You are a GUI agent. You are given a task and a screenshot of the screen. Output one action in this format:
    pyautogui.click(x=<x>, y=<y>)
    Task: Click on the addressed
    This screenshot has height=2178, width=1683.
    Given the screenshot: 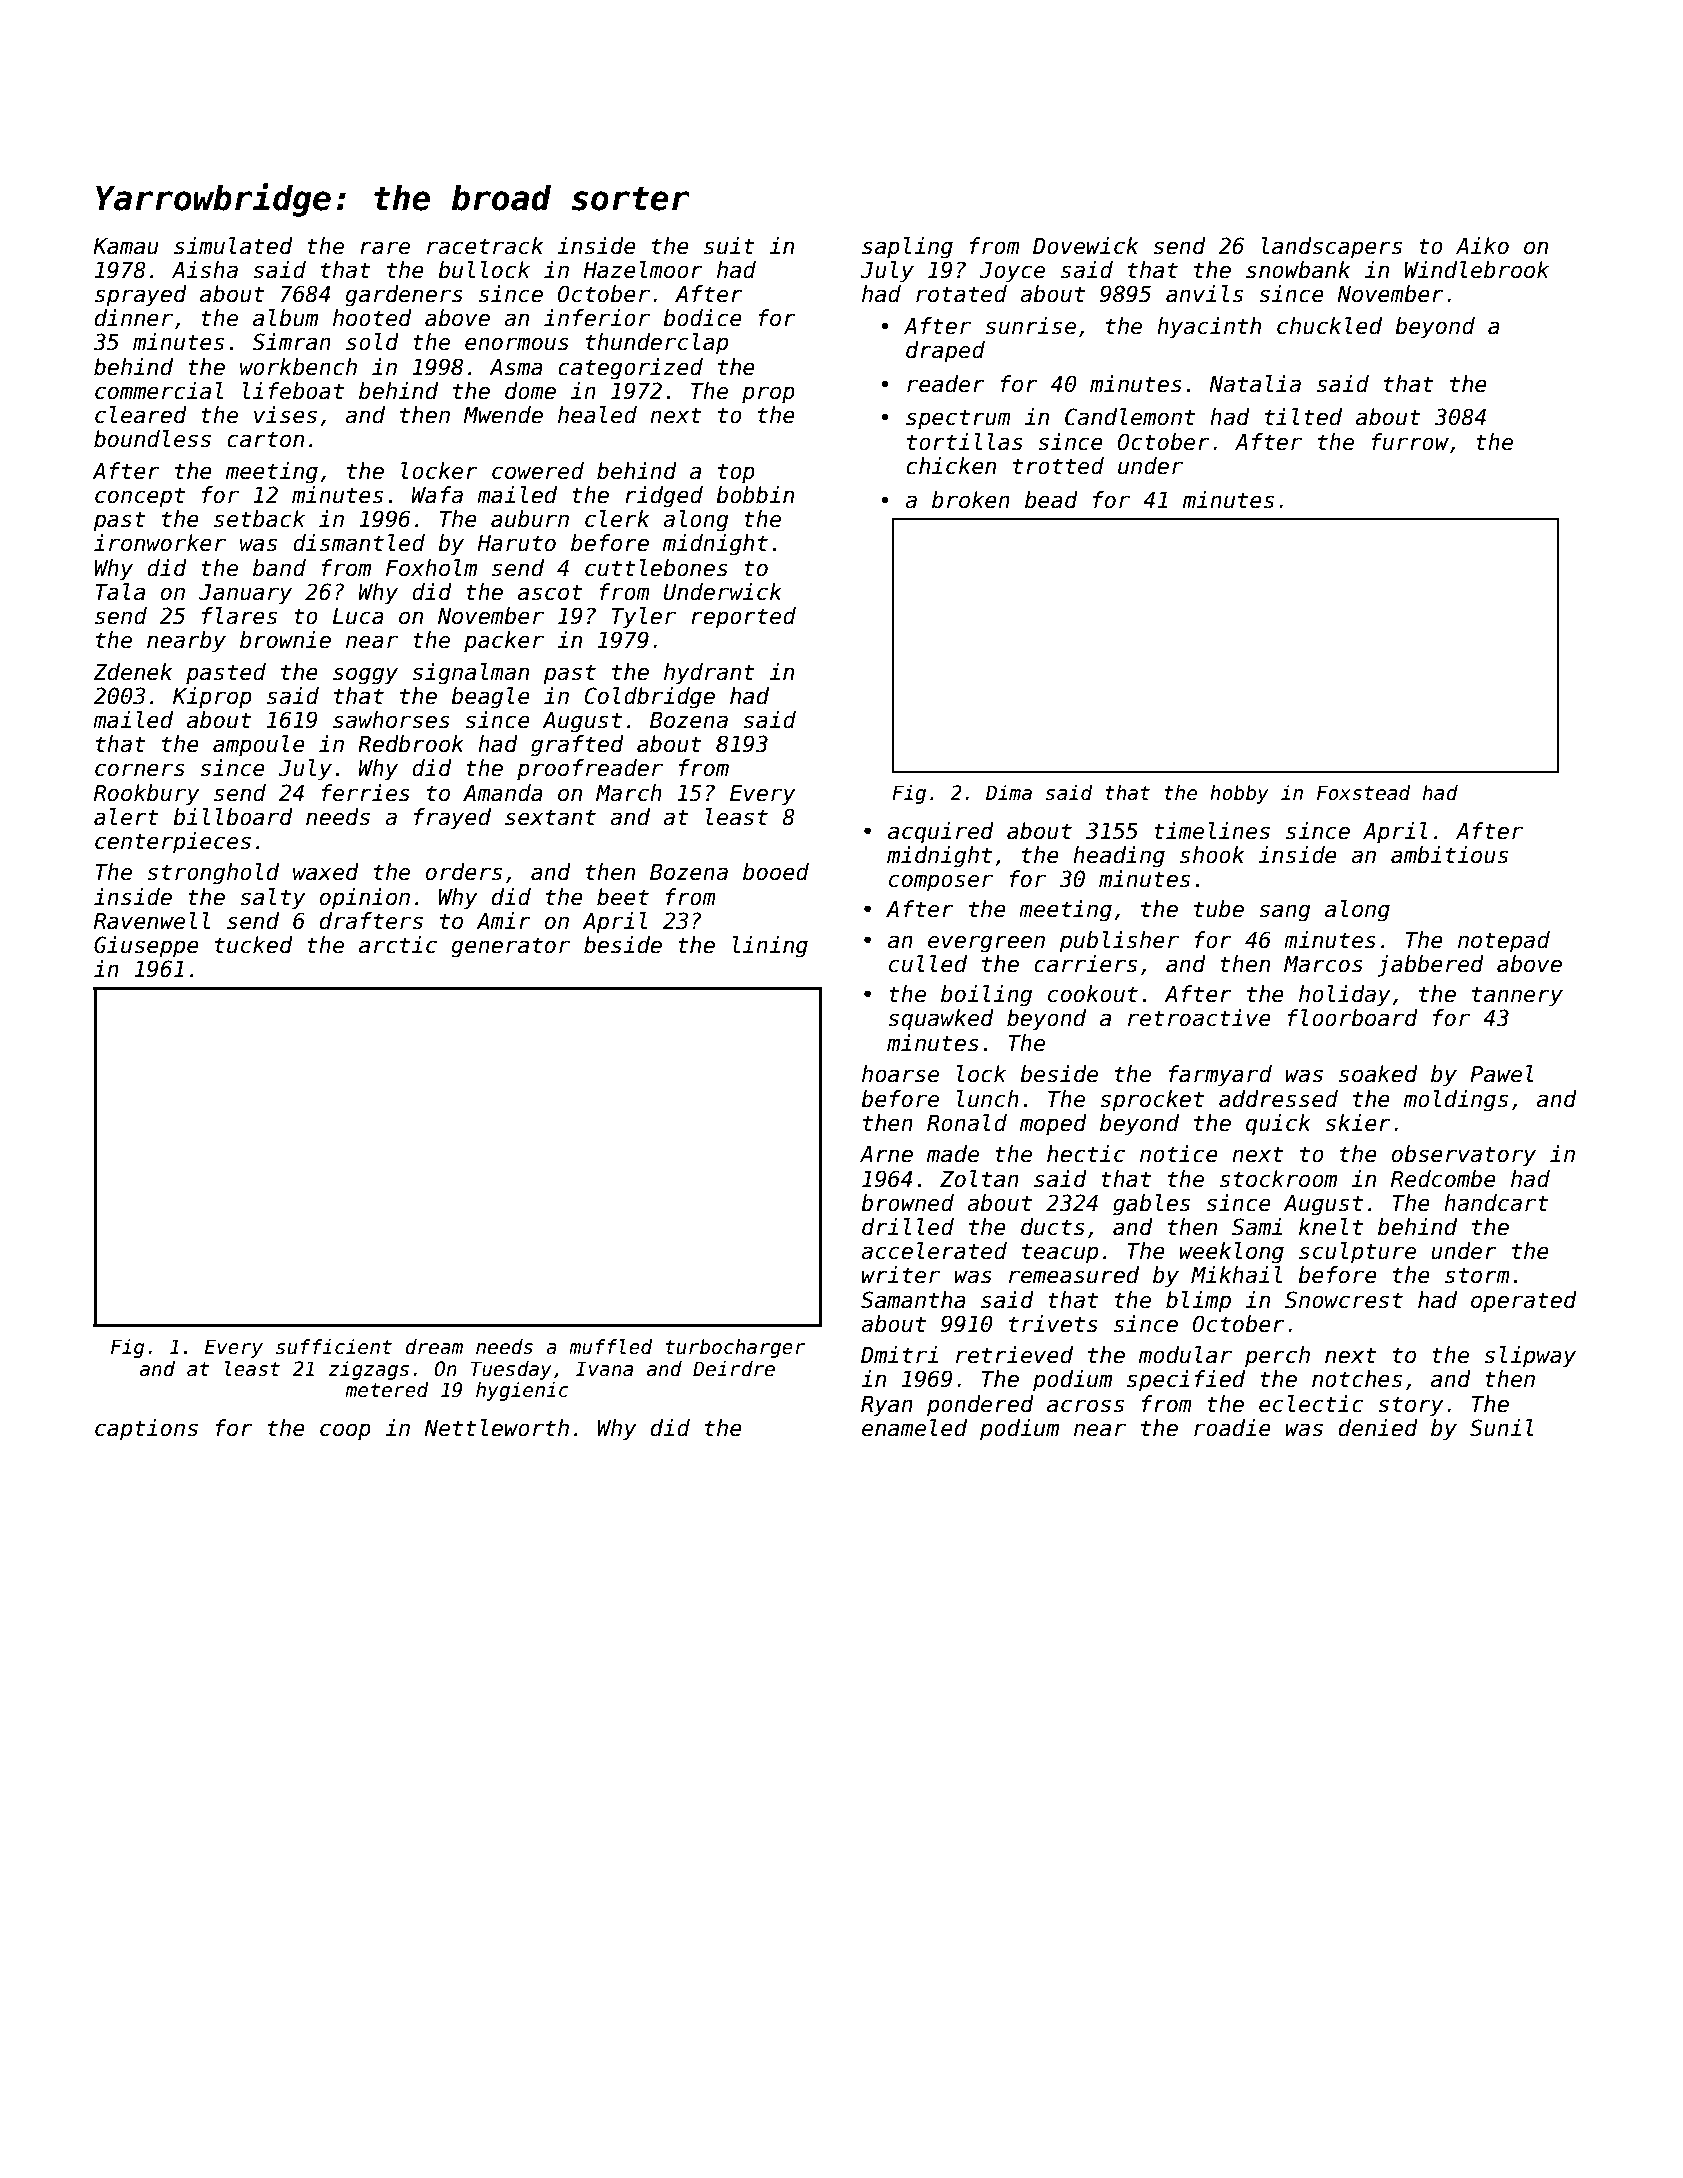 What is the action you would take?
    pyautogui.click(x=1278, y=1099)
